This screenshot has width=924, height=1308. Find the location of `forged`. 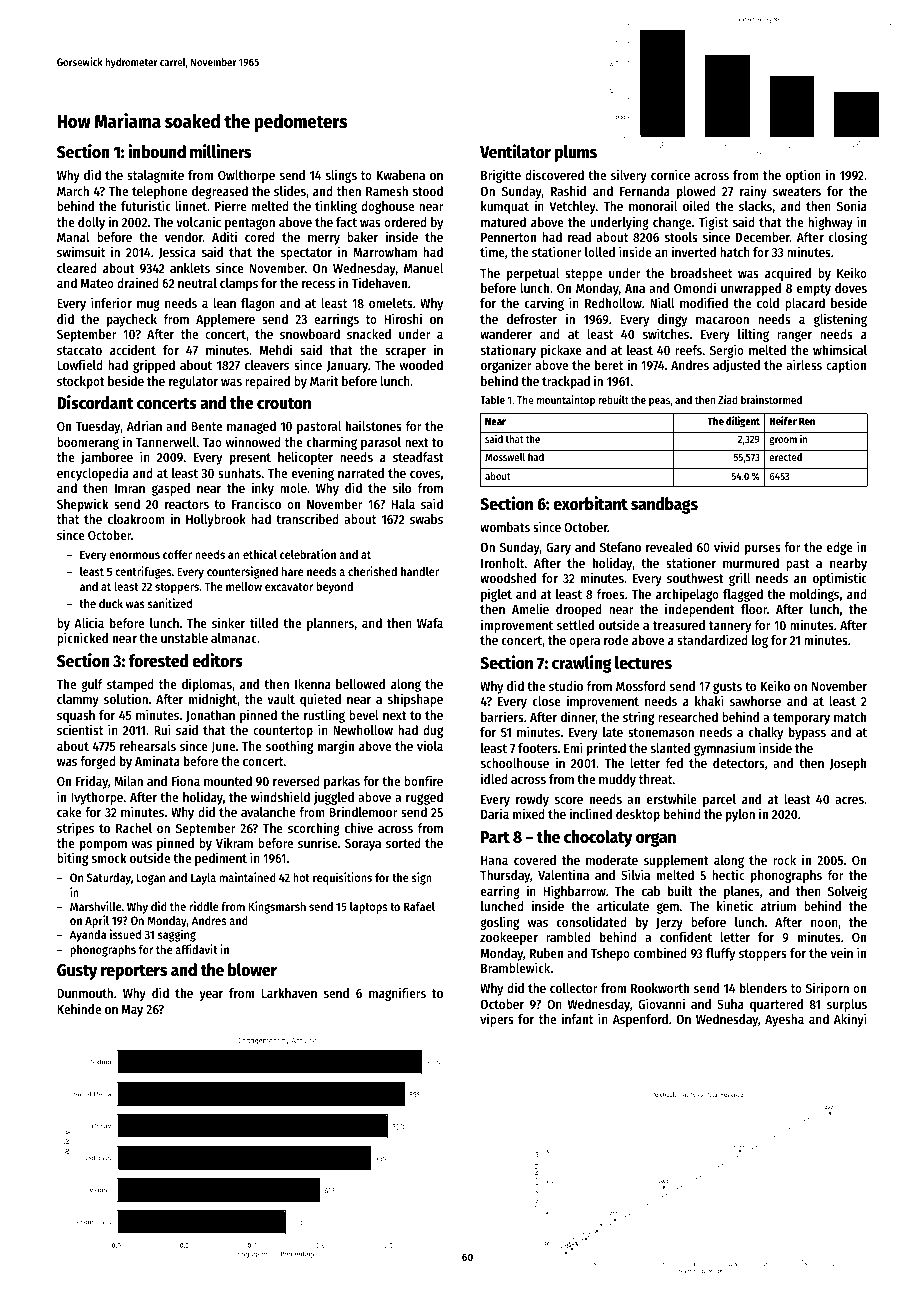

forged is located at coordinates (98, 762).
